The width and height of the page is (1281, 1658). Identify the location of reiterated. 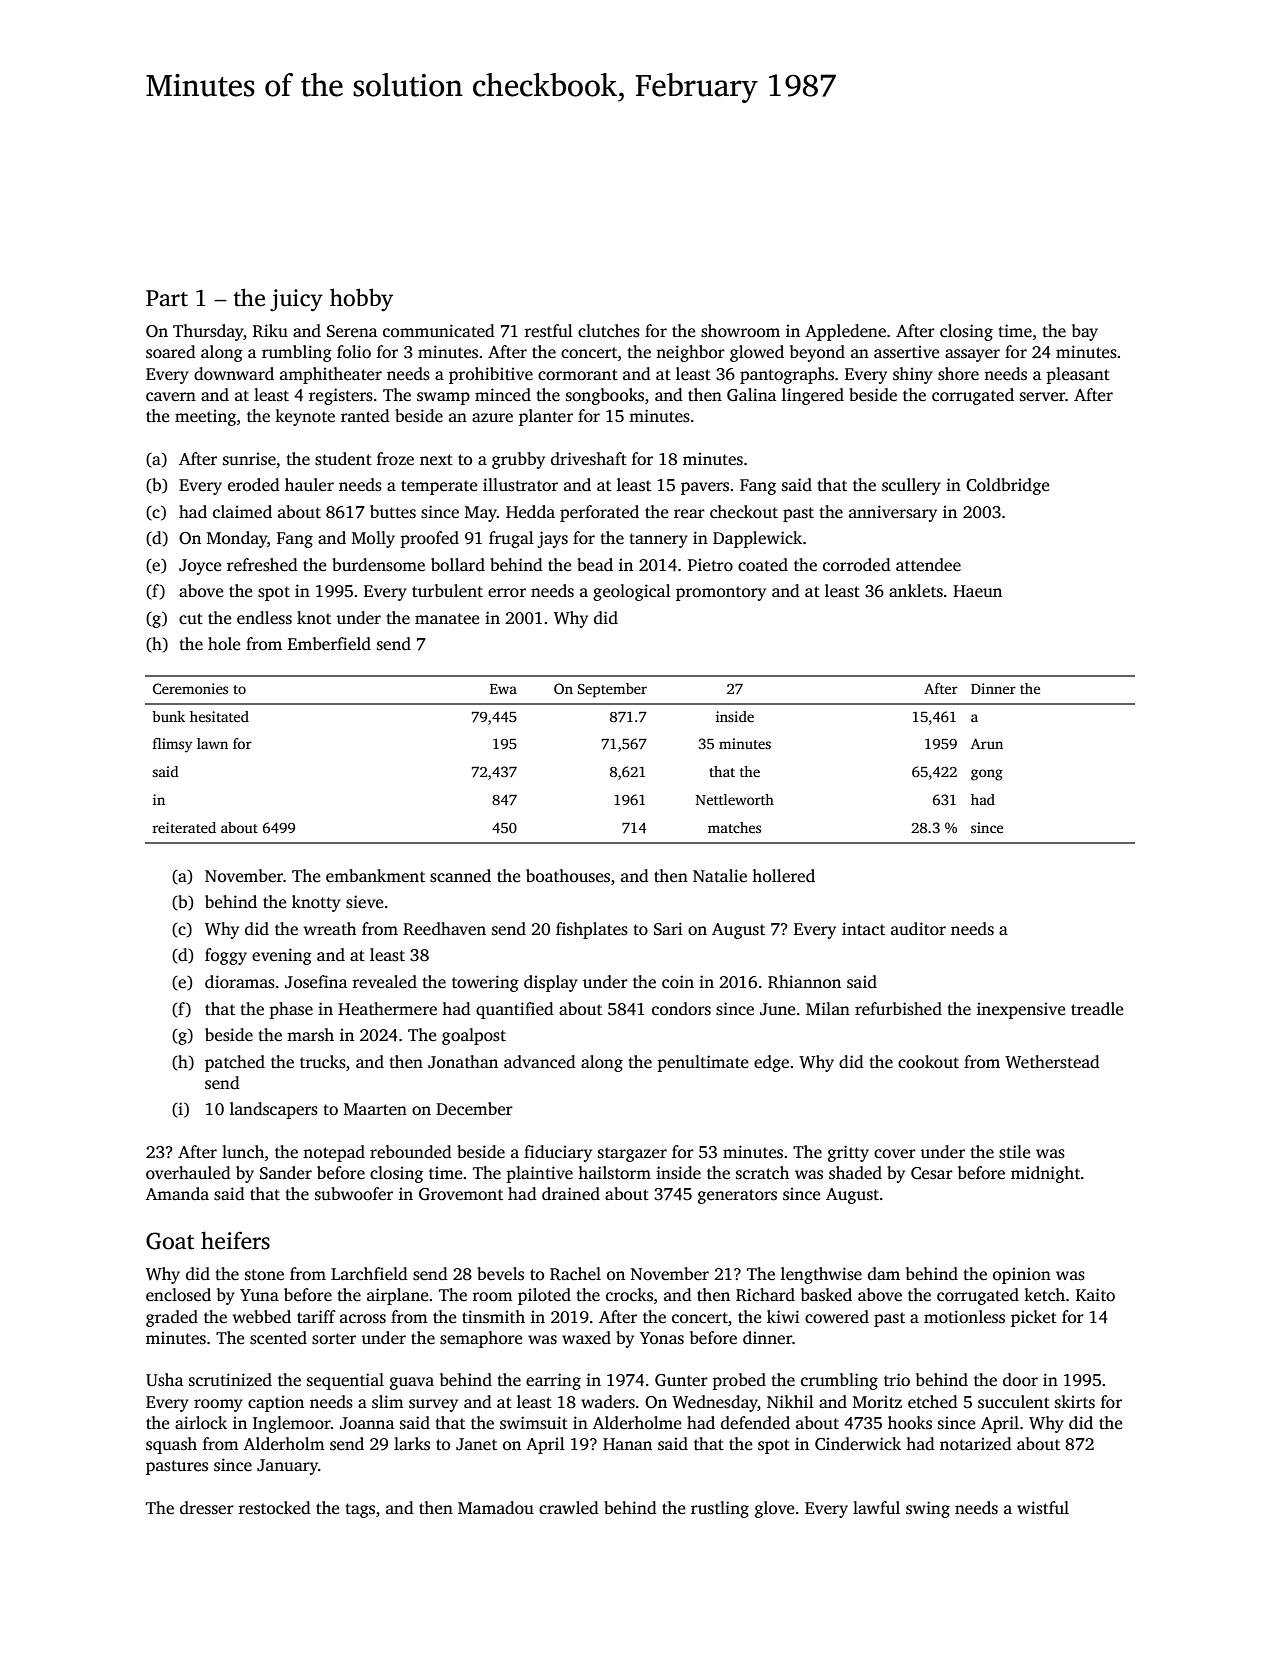
(184, 827).
